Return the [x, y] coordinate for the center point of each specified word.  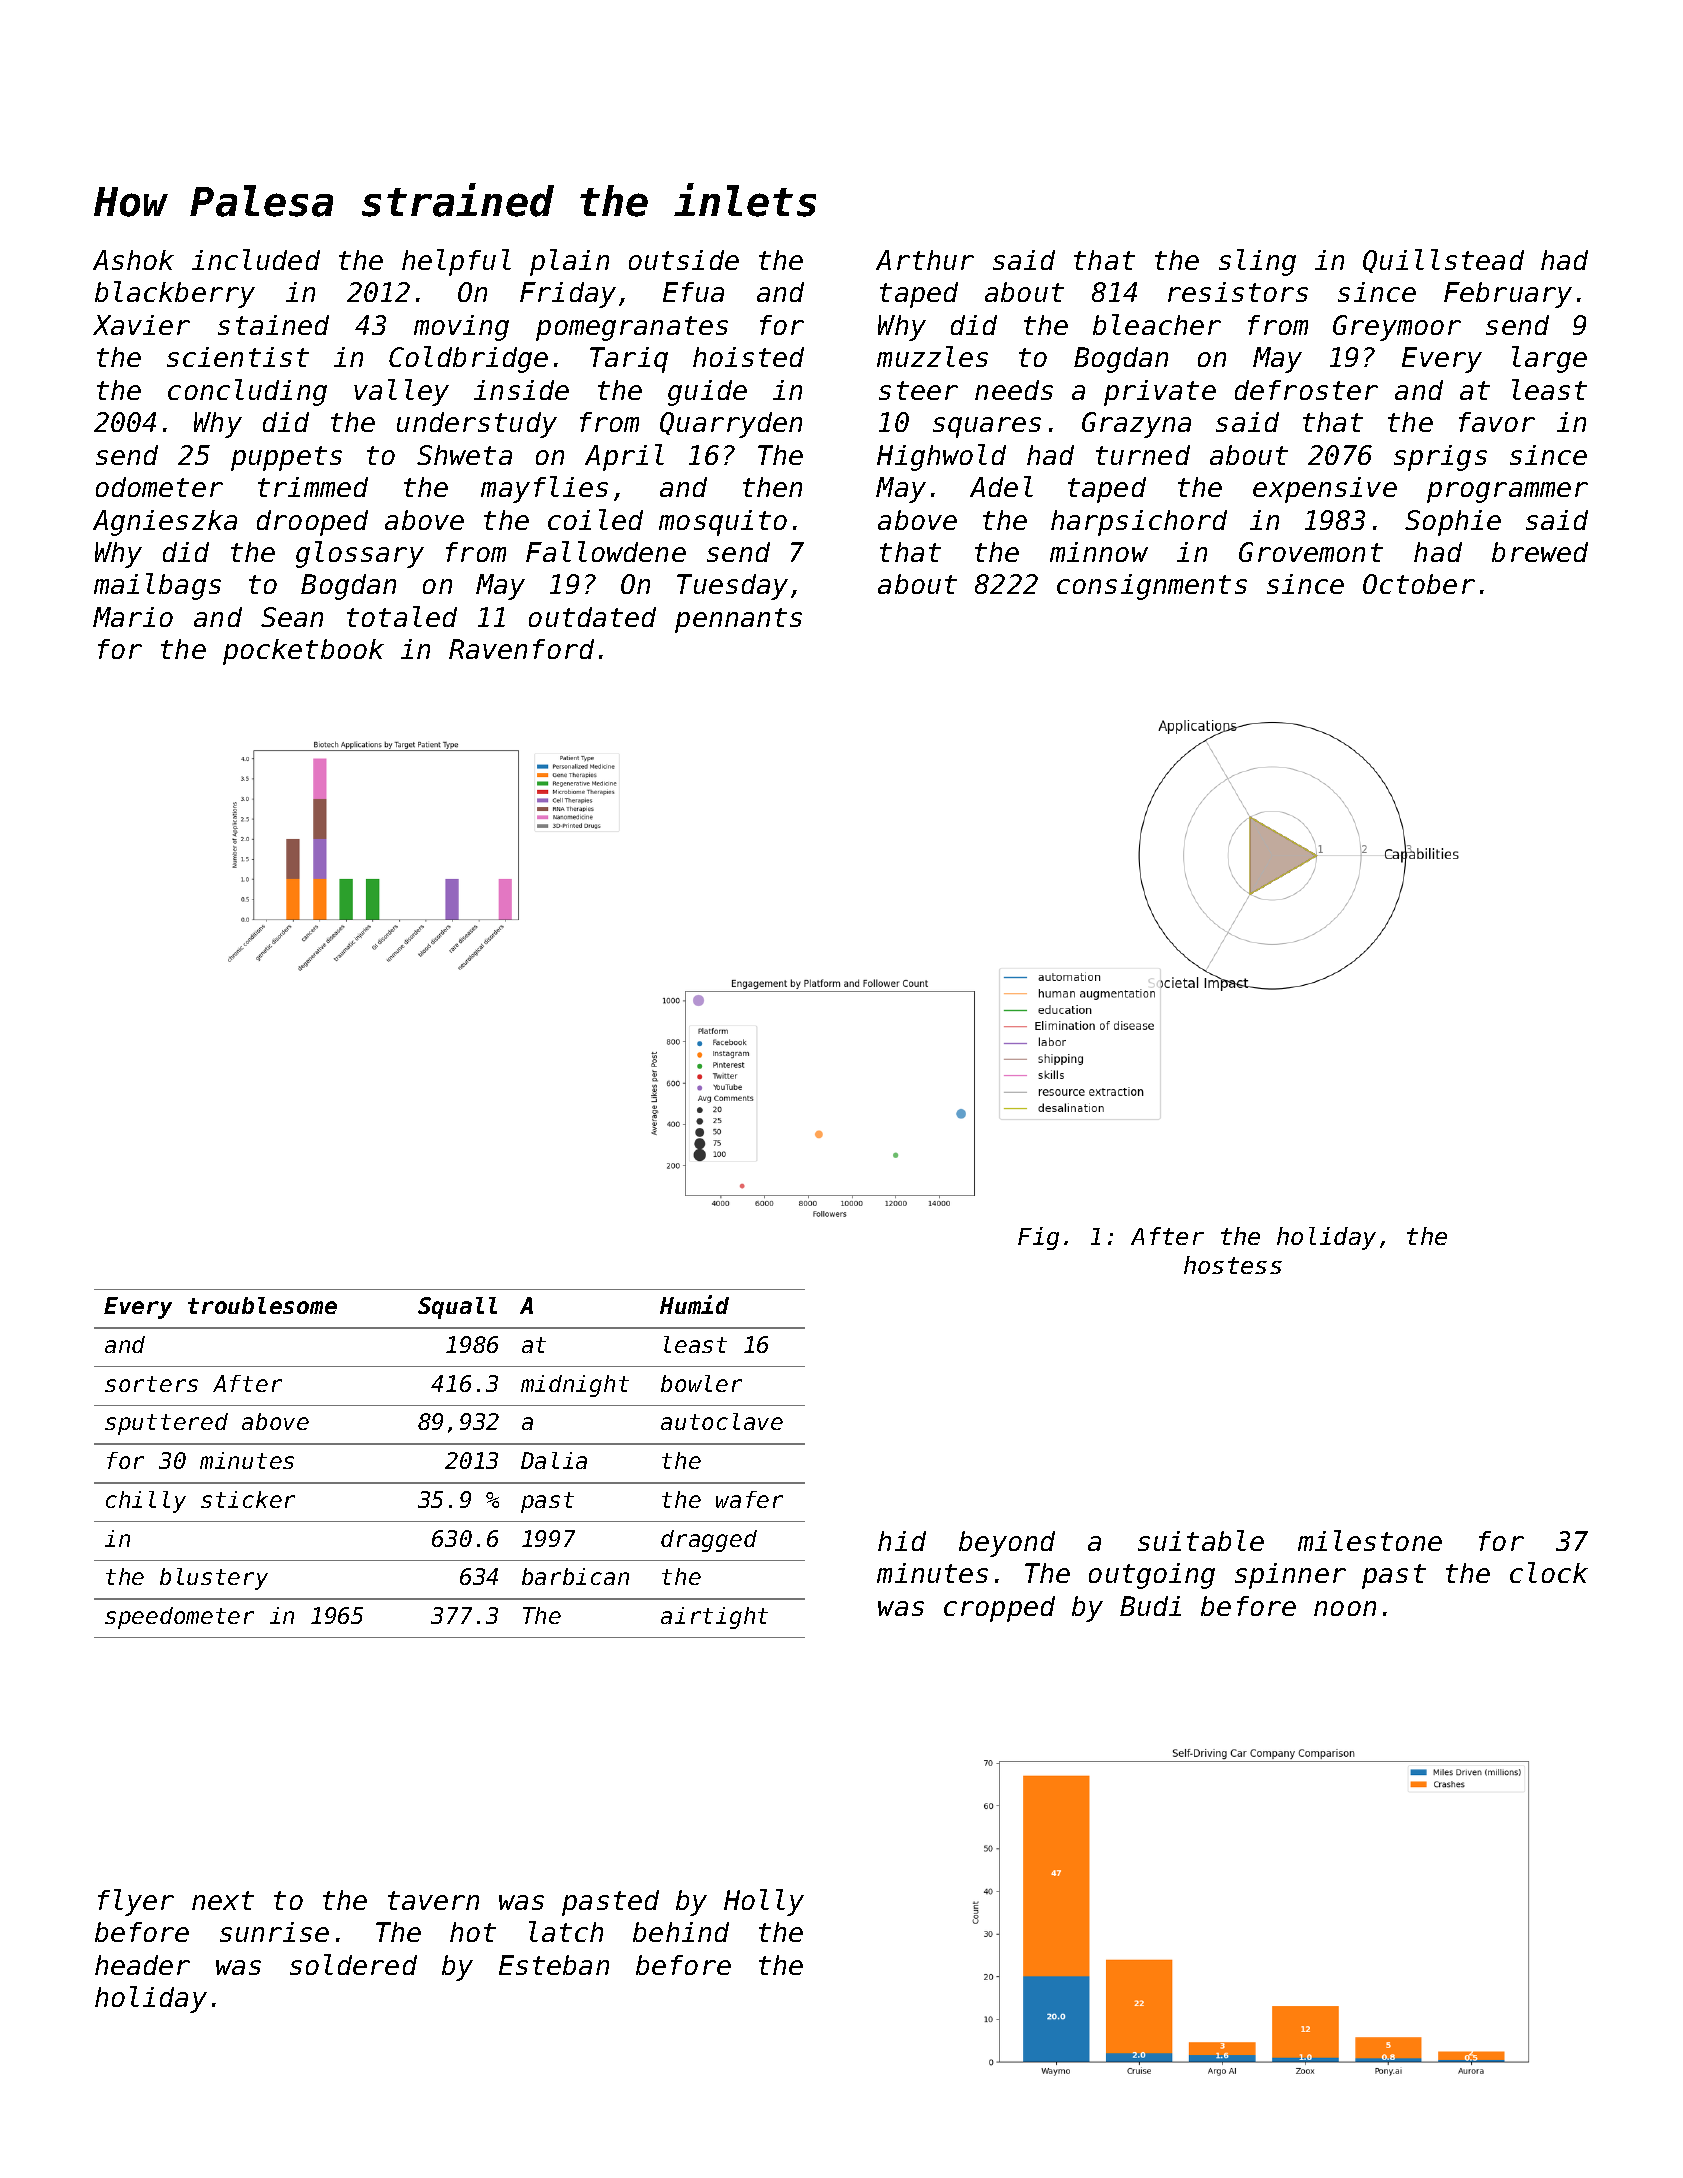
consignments [1152, 587]
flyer [136, 1902]
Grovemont [1311, 552]
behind [681, 1932]
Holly [764, 1902]
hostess [1233, 1265]
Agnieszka [165, 523]
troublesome [262, 1305]
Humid [694, 1304]
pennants [738, 620]
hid [902, 1541]
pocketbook [303, 652]
